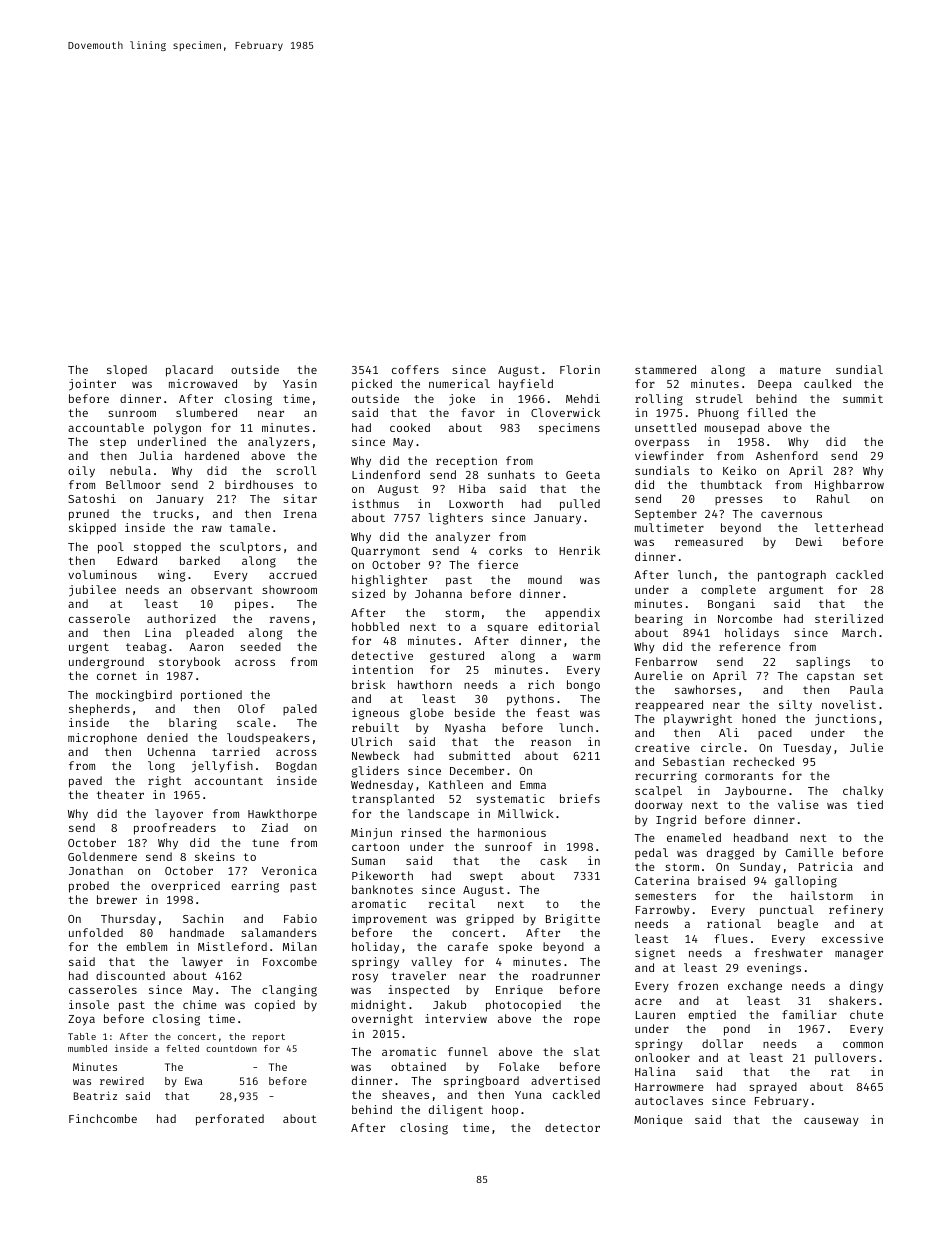  I want to click on intention, so click(382, 669).
